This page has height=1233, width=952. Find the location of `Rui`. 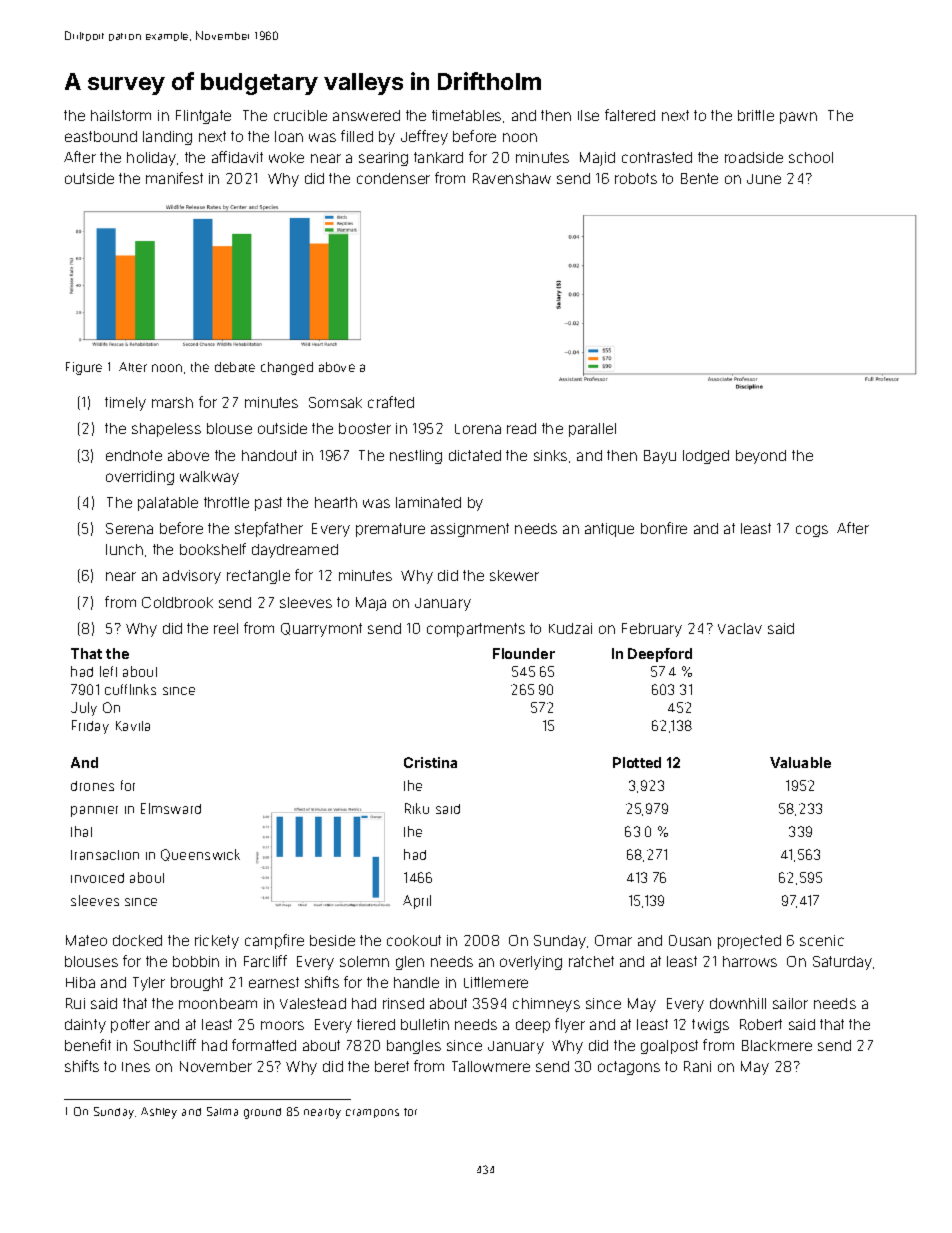

Rui is located at coordinates (75, 1003).
